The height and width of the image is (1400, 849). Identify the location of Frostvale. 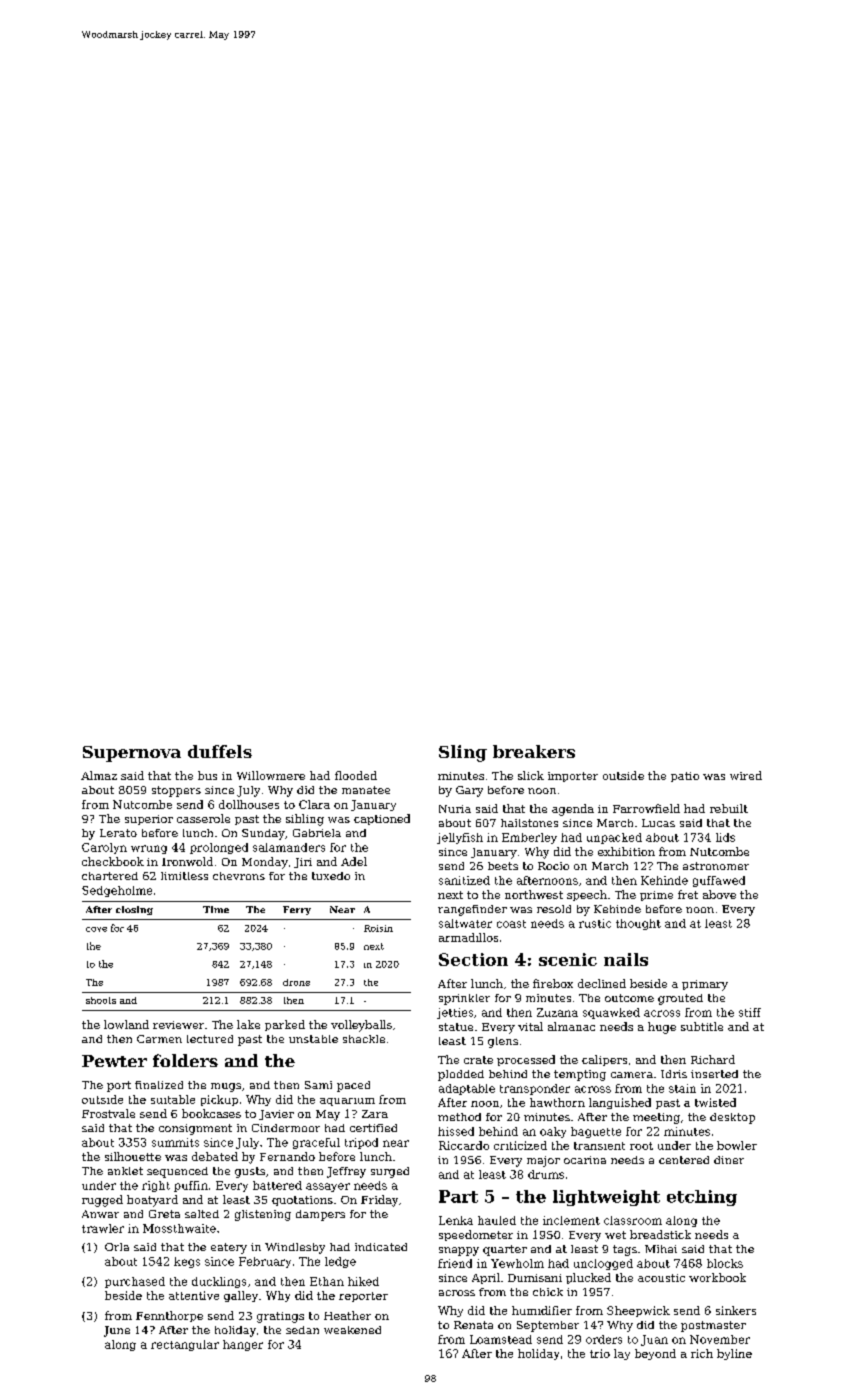
(108, 1113).
